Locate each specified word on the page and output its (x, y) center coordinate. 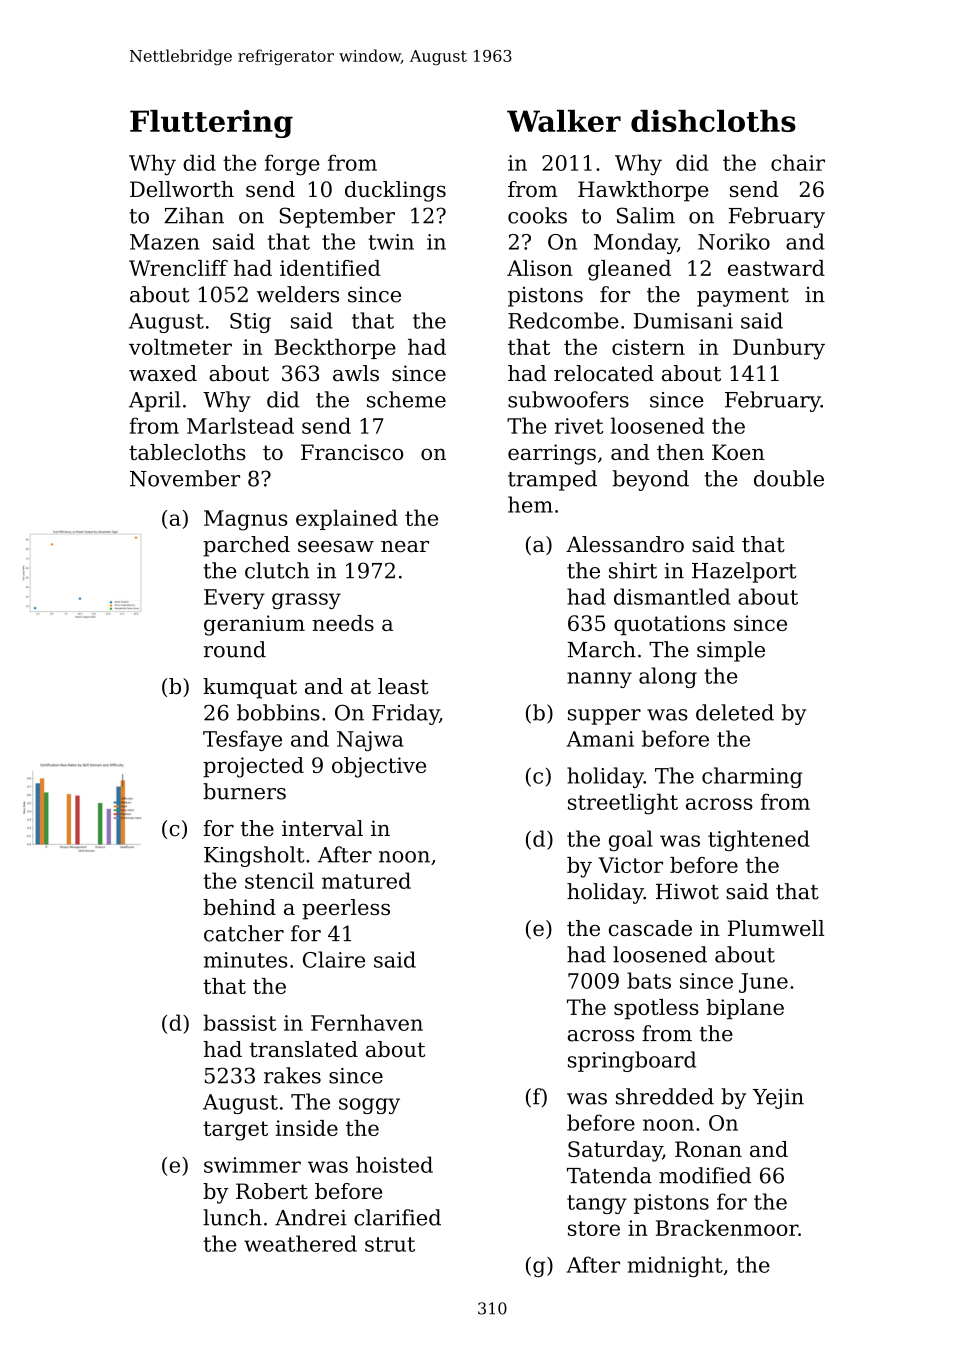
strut (390, 1244)
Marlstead (240, 425)
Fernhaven (367, 1022)
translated (304, 1049)
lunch (232, 1217)
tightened (759, 840)
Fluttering (211, 124)
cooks (537, 215)
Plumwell (776, 928)
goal (631, 840)
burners (244, 791)
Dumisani (683, 321)
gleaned (629, 270)
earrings (552, 454)
